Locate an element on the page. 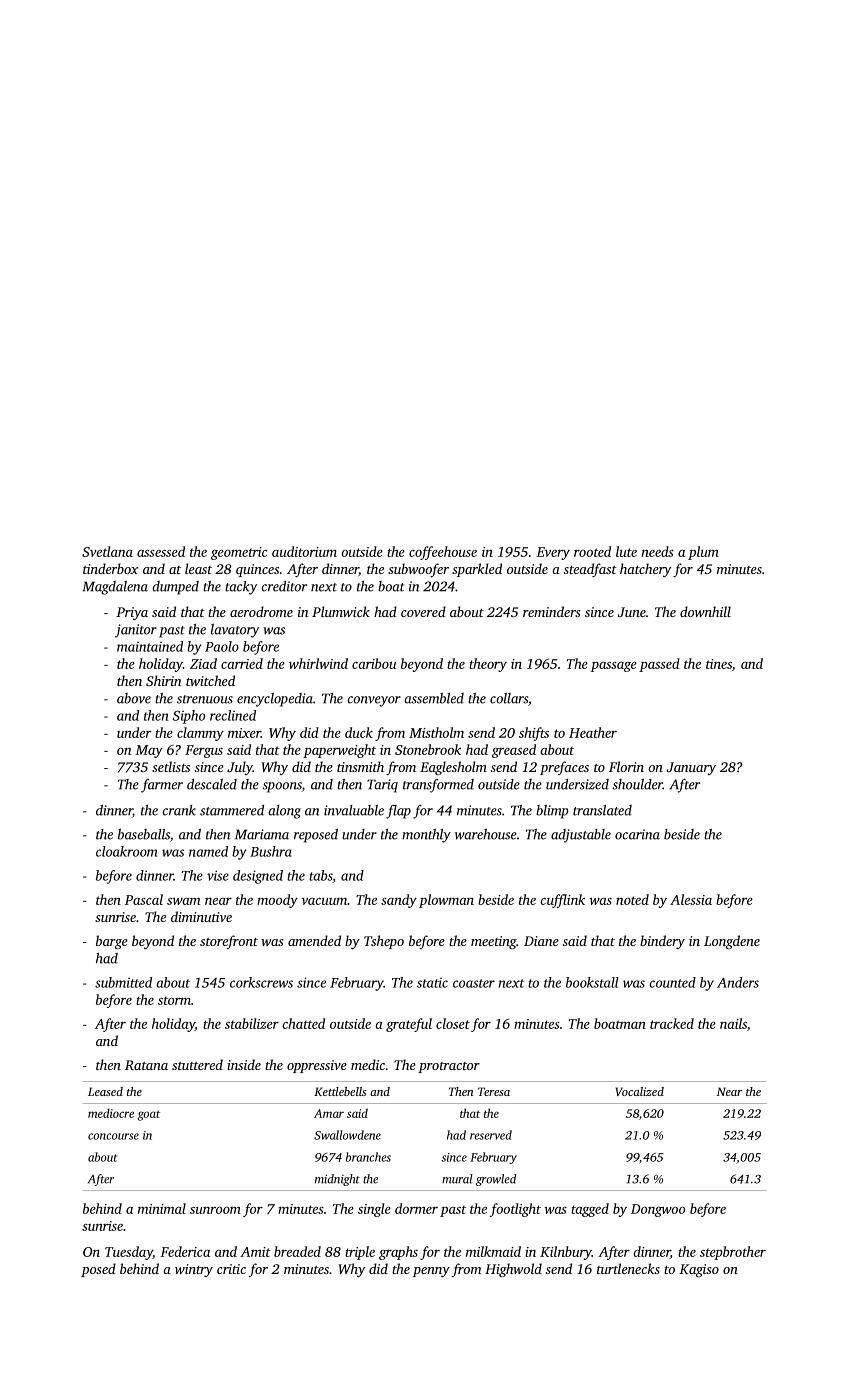 The height and width of the document is (1400, 849). storm is located at coordinates (174, 1001).
